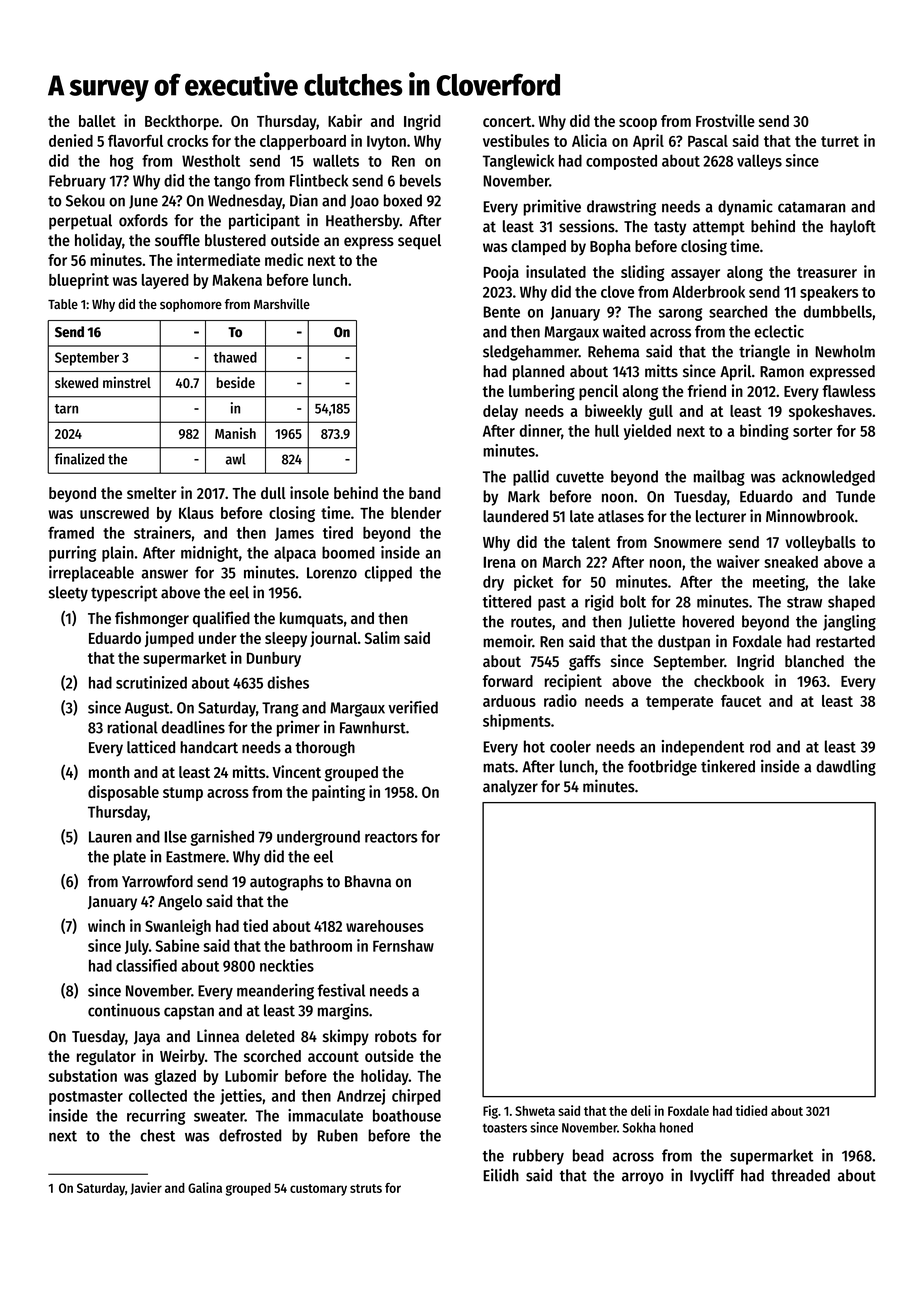  I want to click on thawed, so click(235, 357).
